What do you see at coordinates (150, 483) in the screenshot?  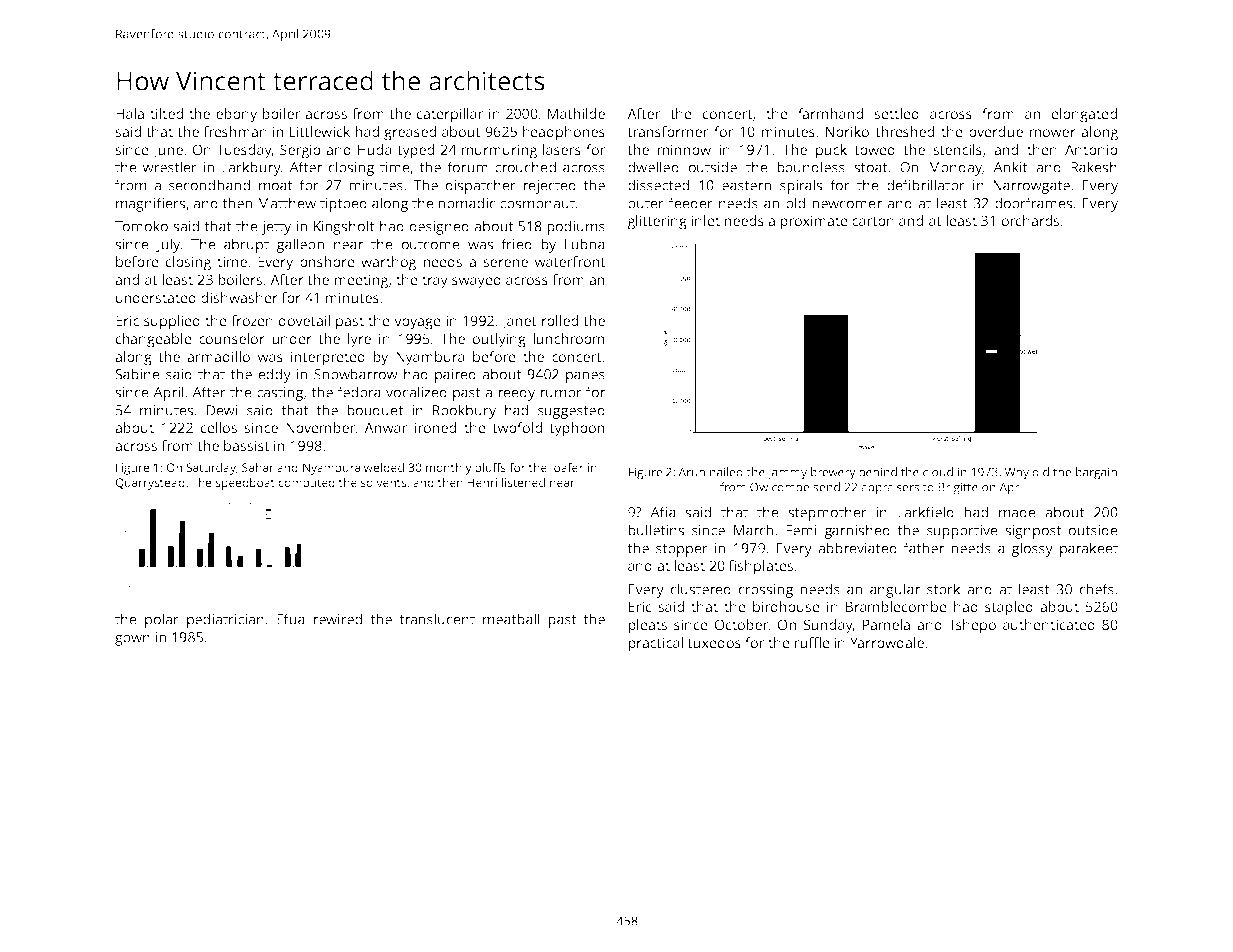 I see `Quarrystead` at bounding box center [150, 483].
